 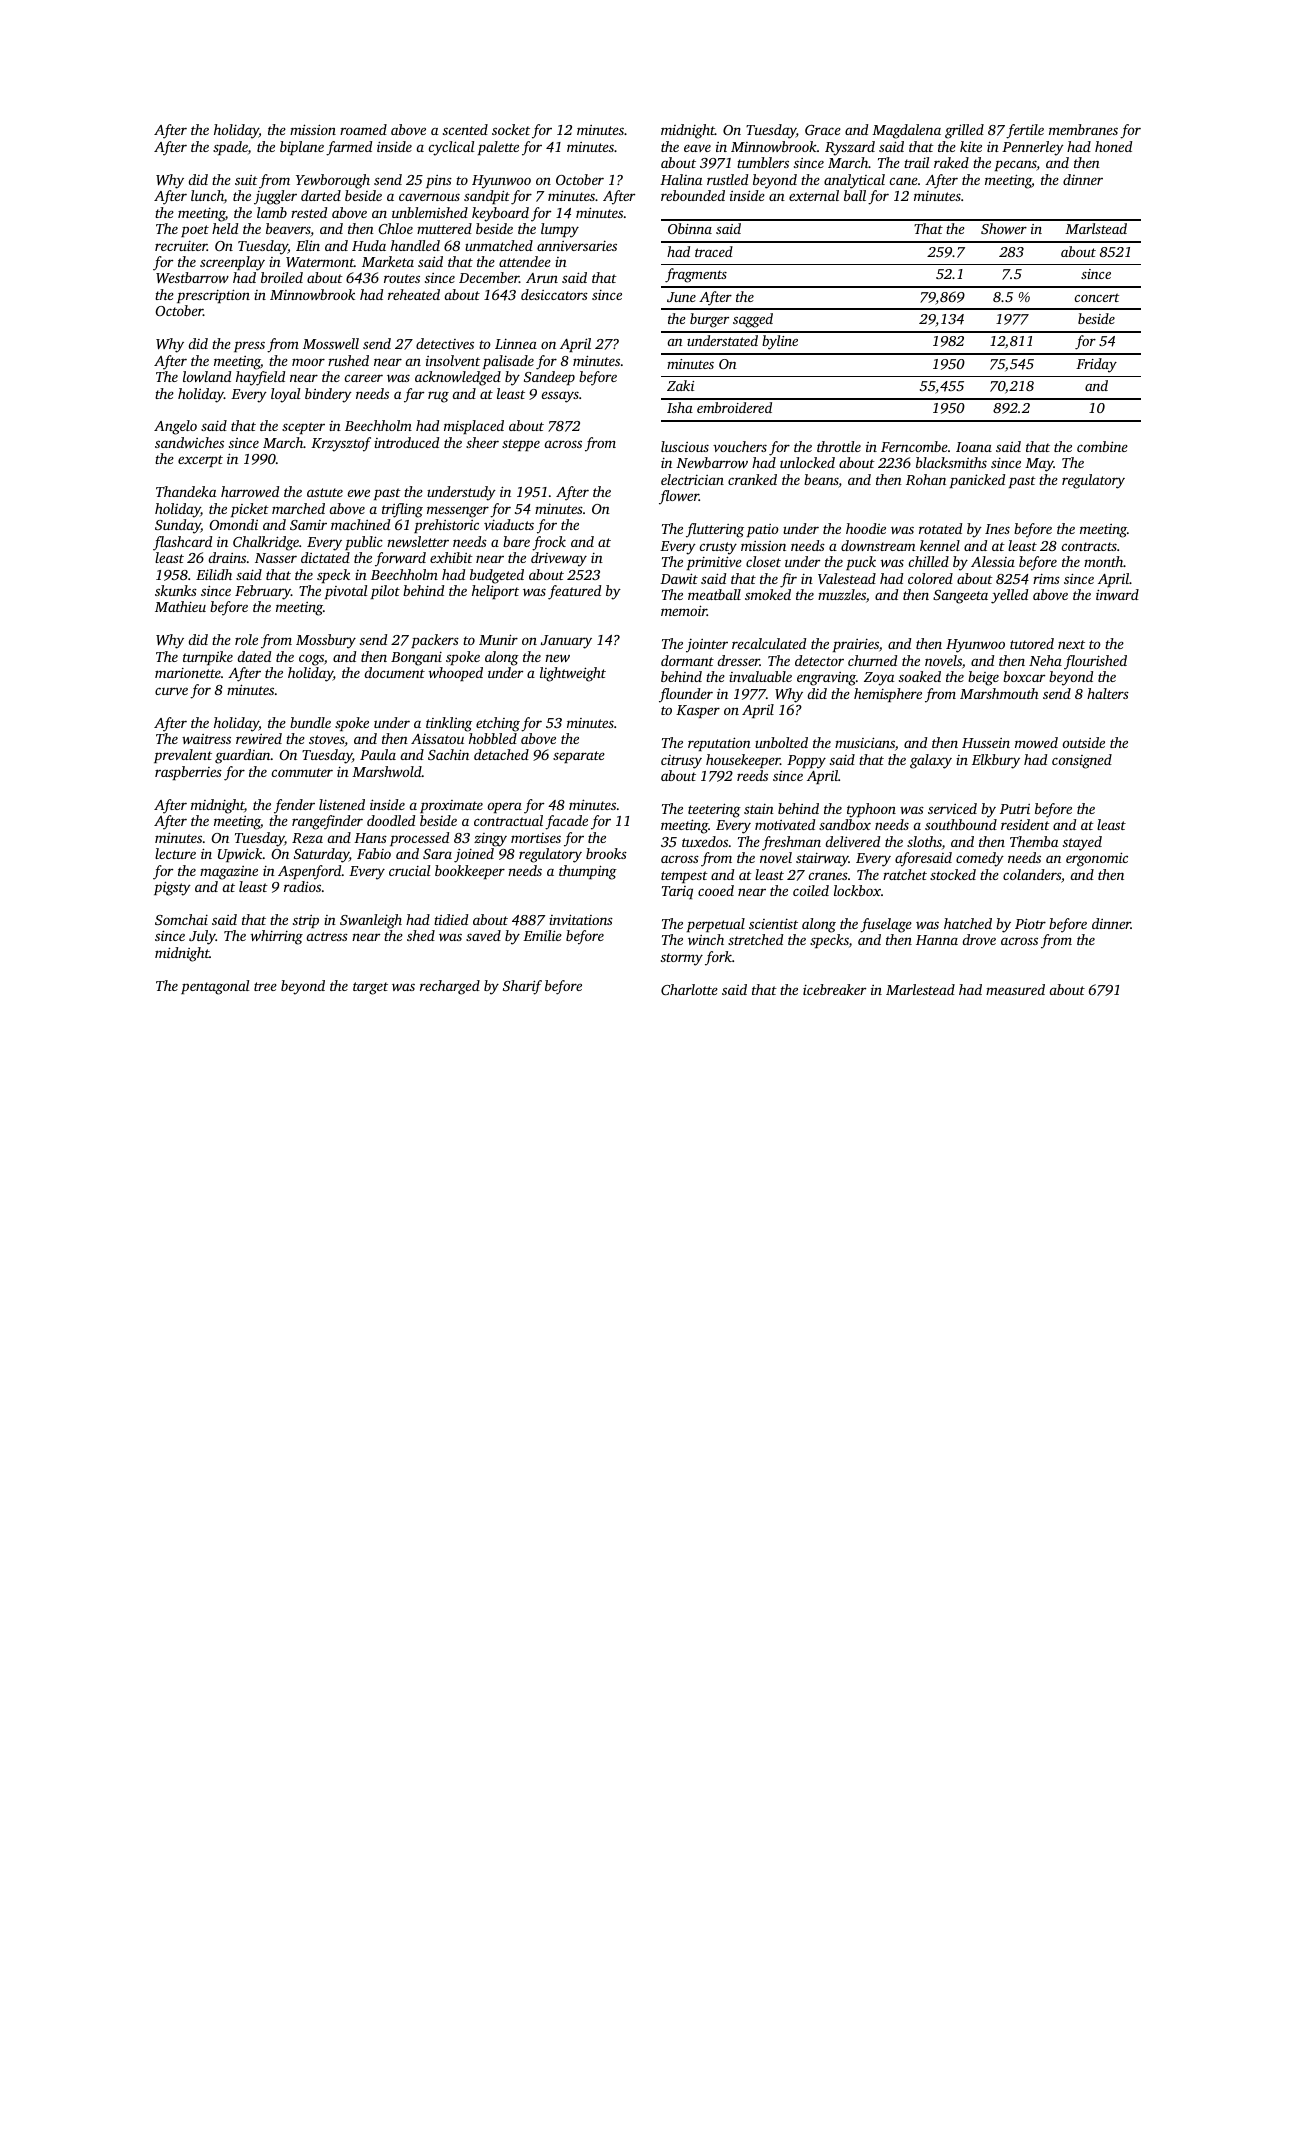 I want to click on combine, so click(x=1102, y=446).
